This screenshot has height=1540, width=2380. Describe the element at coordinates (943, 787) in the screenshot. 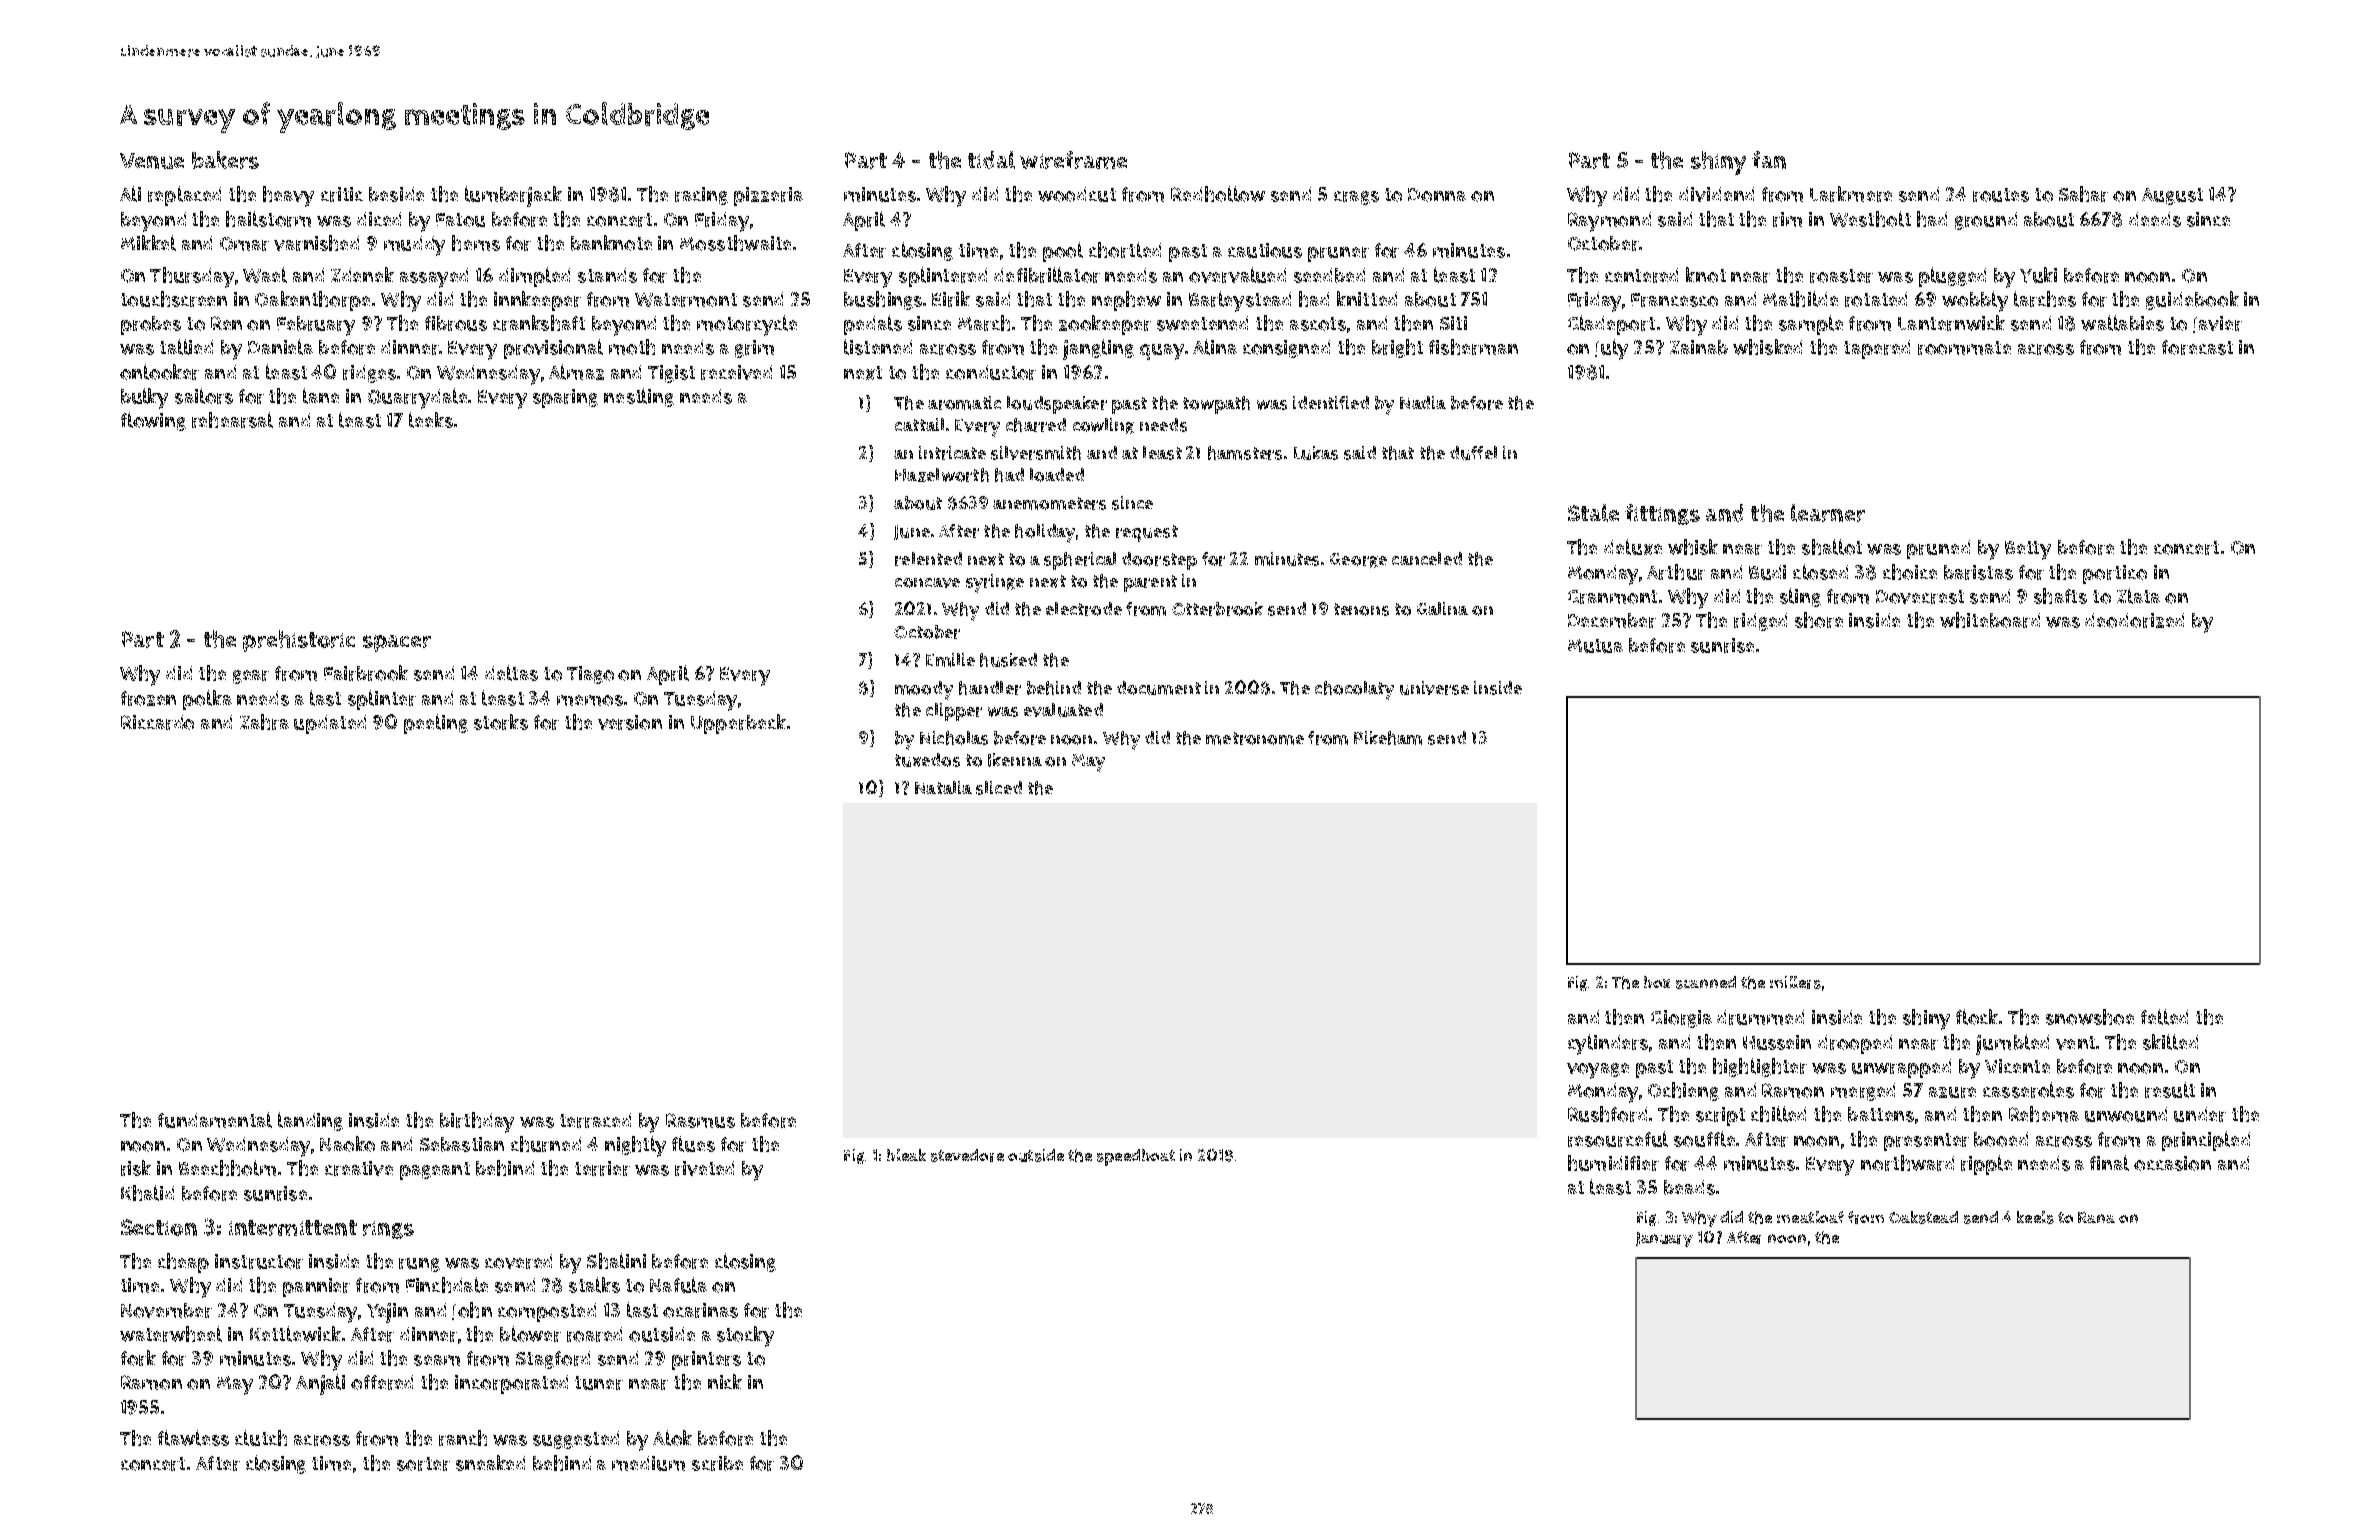

I see `Natalia` at that location.
